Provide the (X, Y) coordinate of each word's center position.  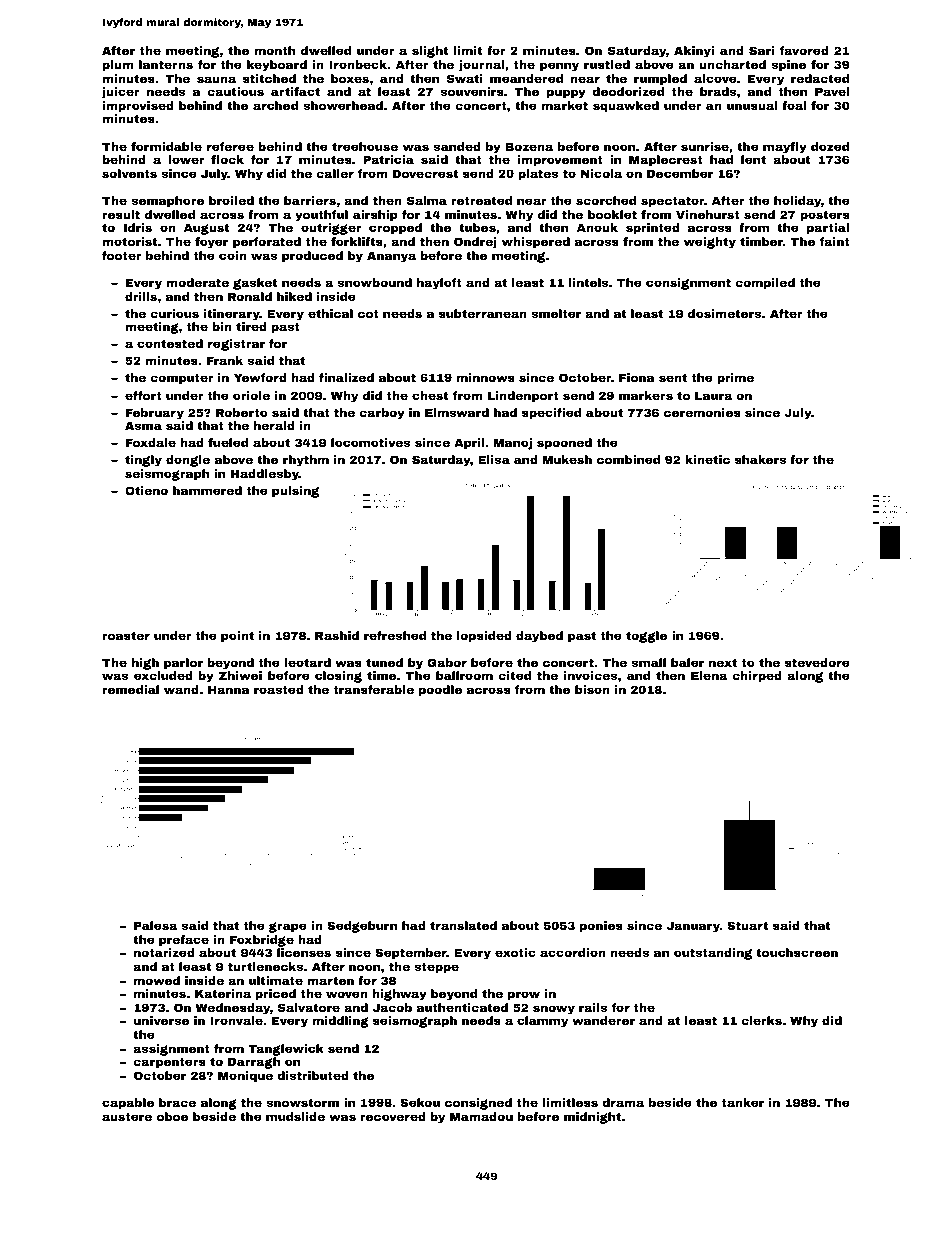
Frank (225, 360)
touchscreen (797, 952)
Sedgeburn (362, 927)
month (275, 50)
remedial (130, 689)
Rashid (337, 635)
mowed (157, 980)
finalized (346, 377)
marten (330, 980)
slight (430, 52)
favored (804, 50)
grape (288, 927)
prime (735, 379)
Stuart (747, 925)
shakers (760, 459)
